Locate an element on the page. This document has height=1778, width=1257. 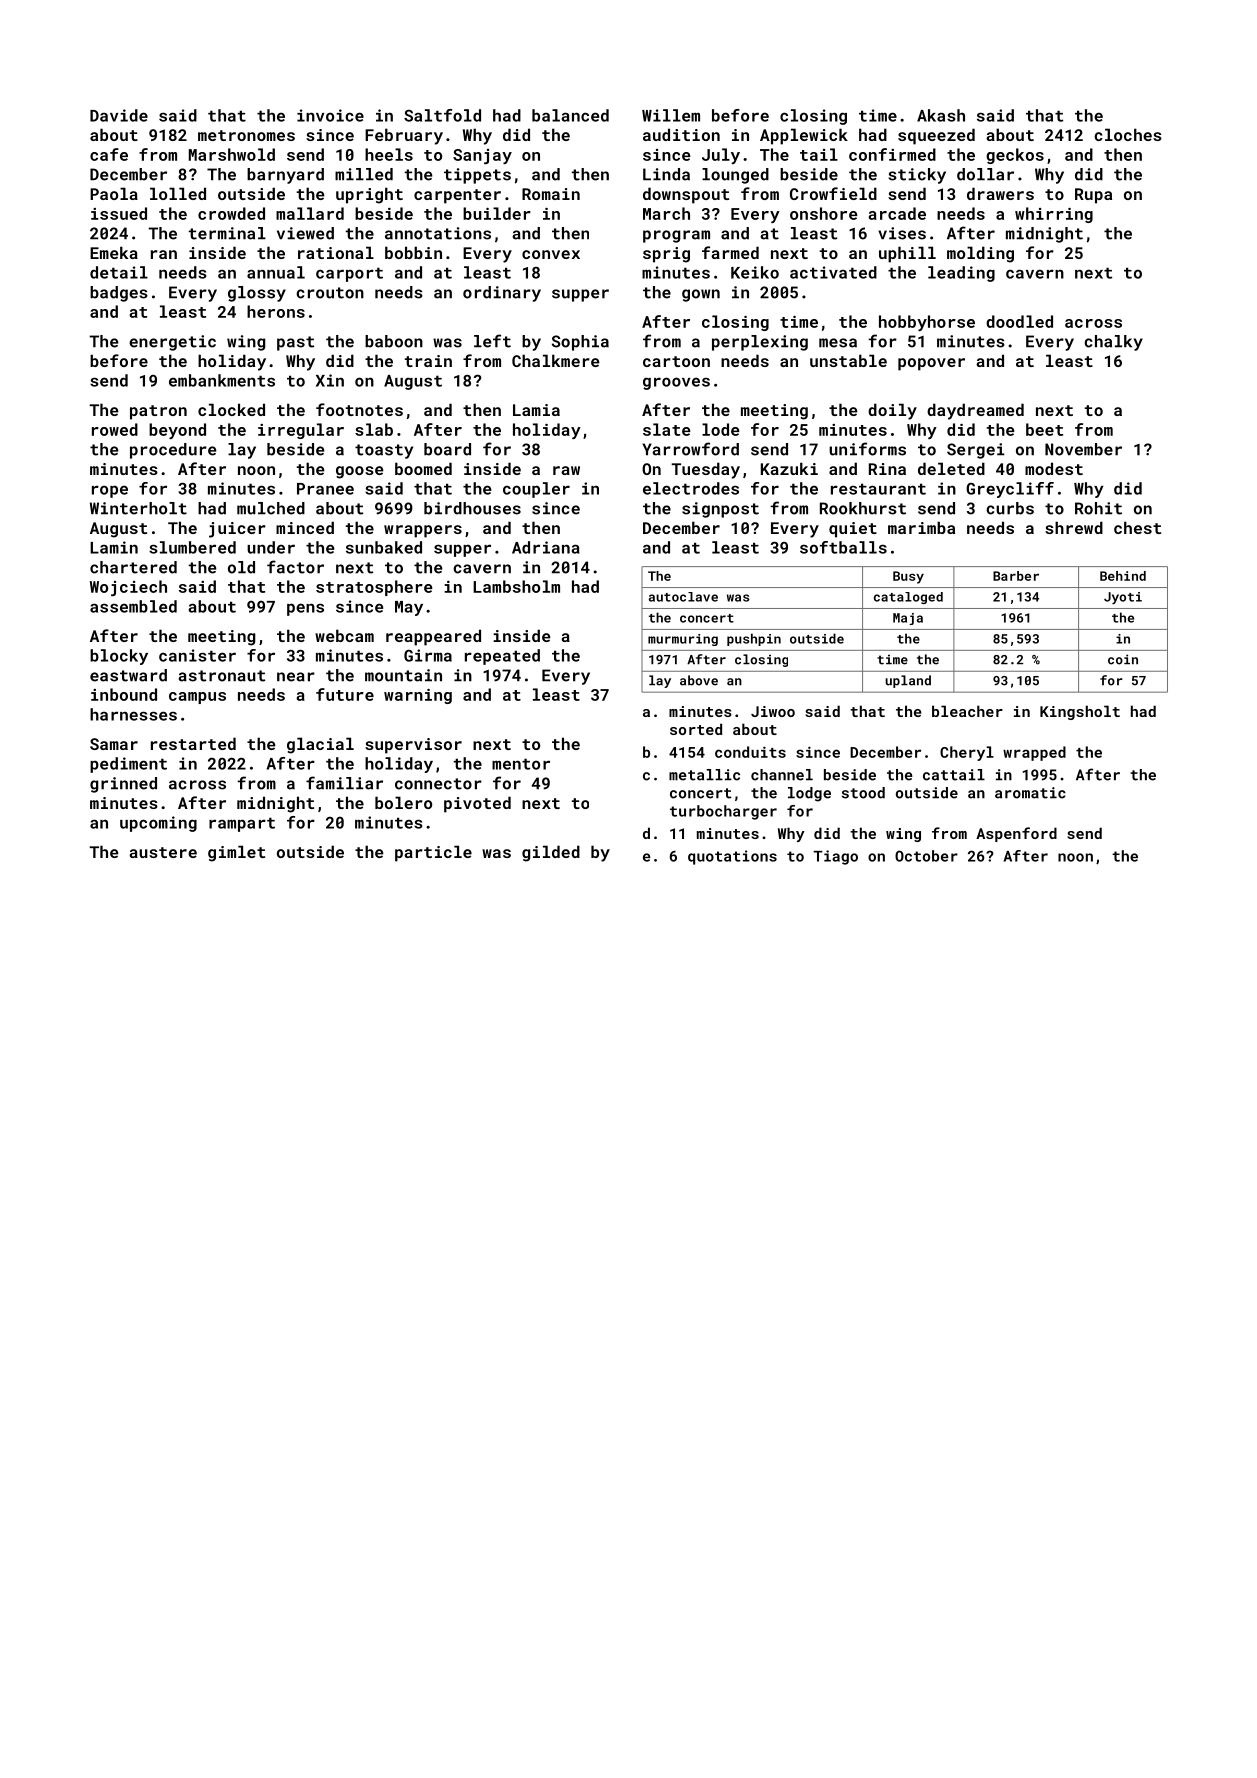
herons is located at coordinates (276, 311).
